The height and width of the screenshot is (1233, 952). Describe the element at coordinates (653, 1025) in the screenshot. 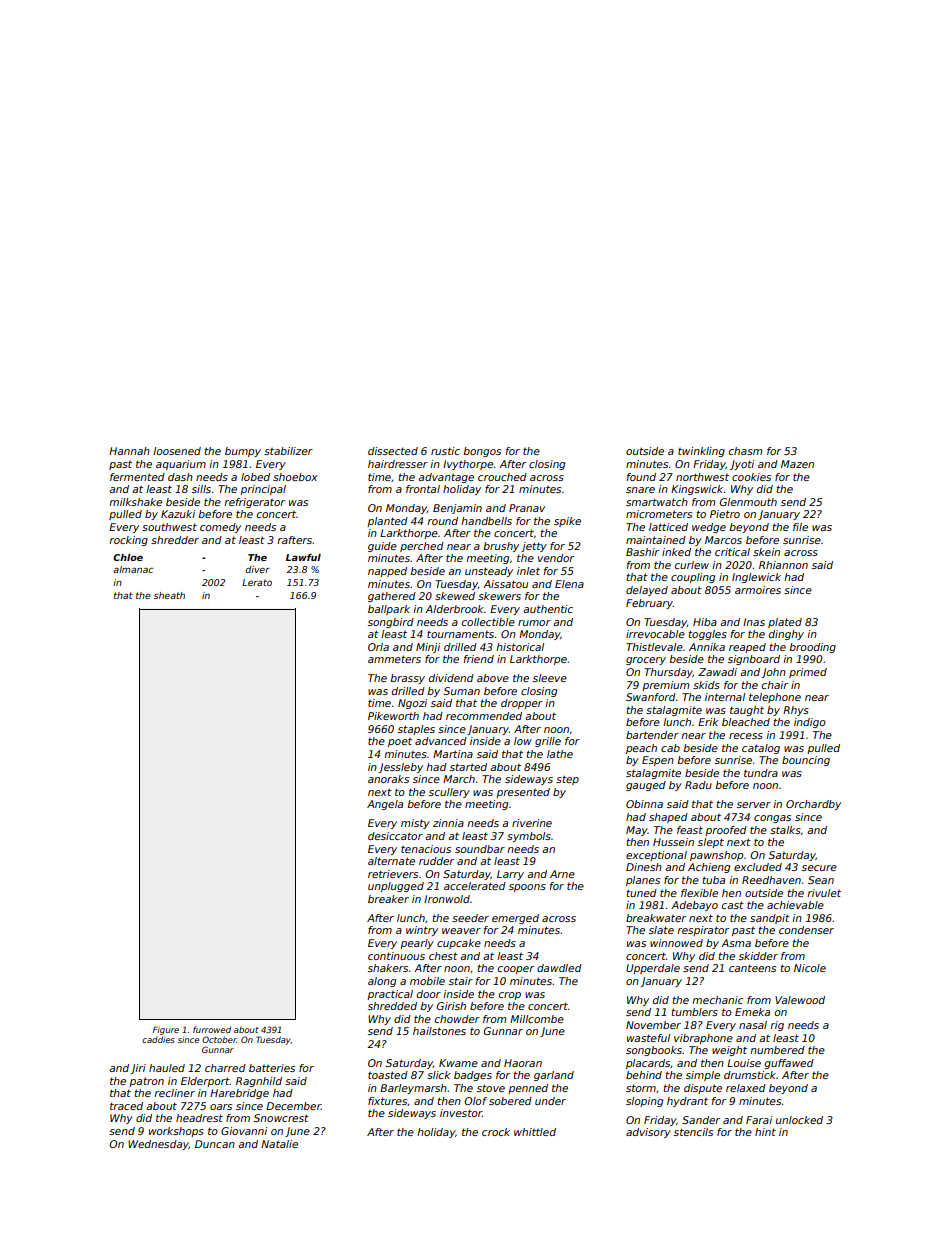

I see `November` at that location.
